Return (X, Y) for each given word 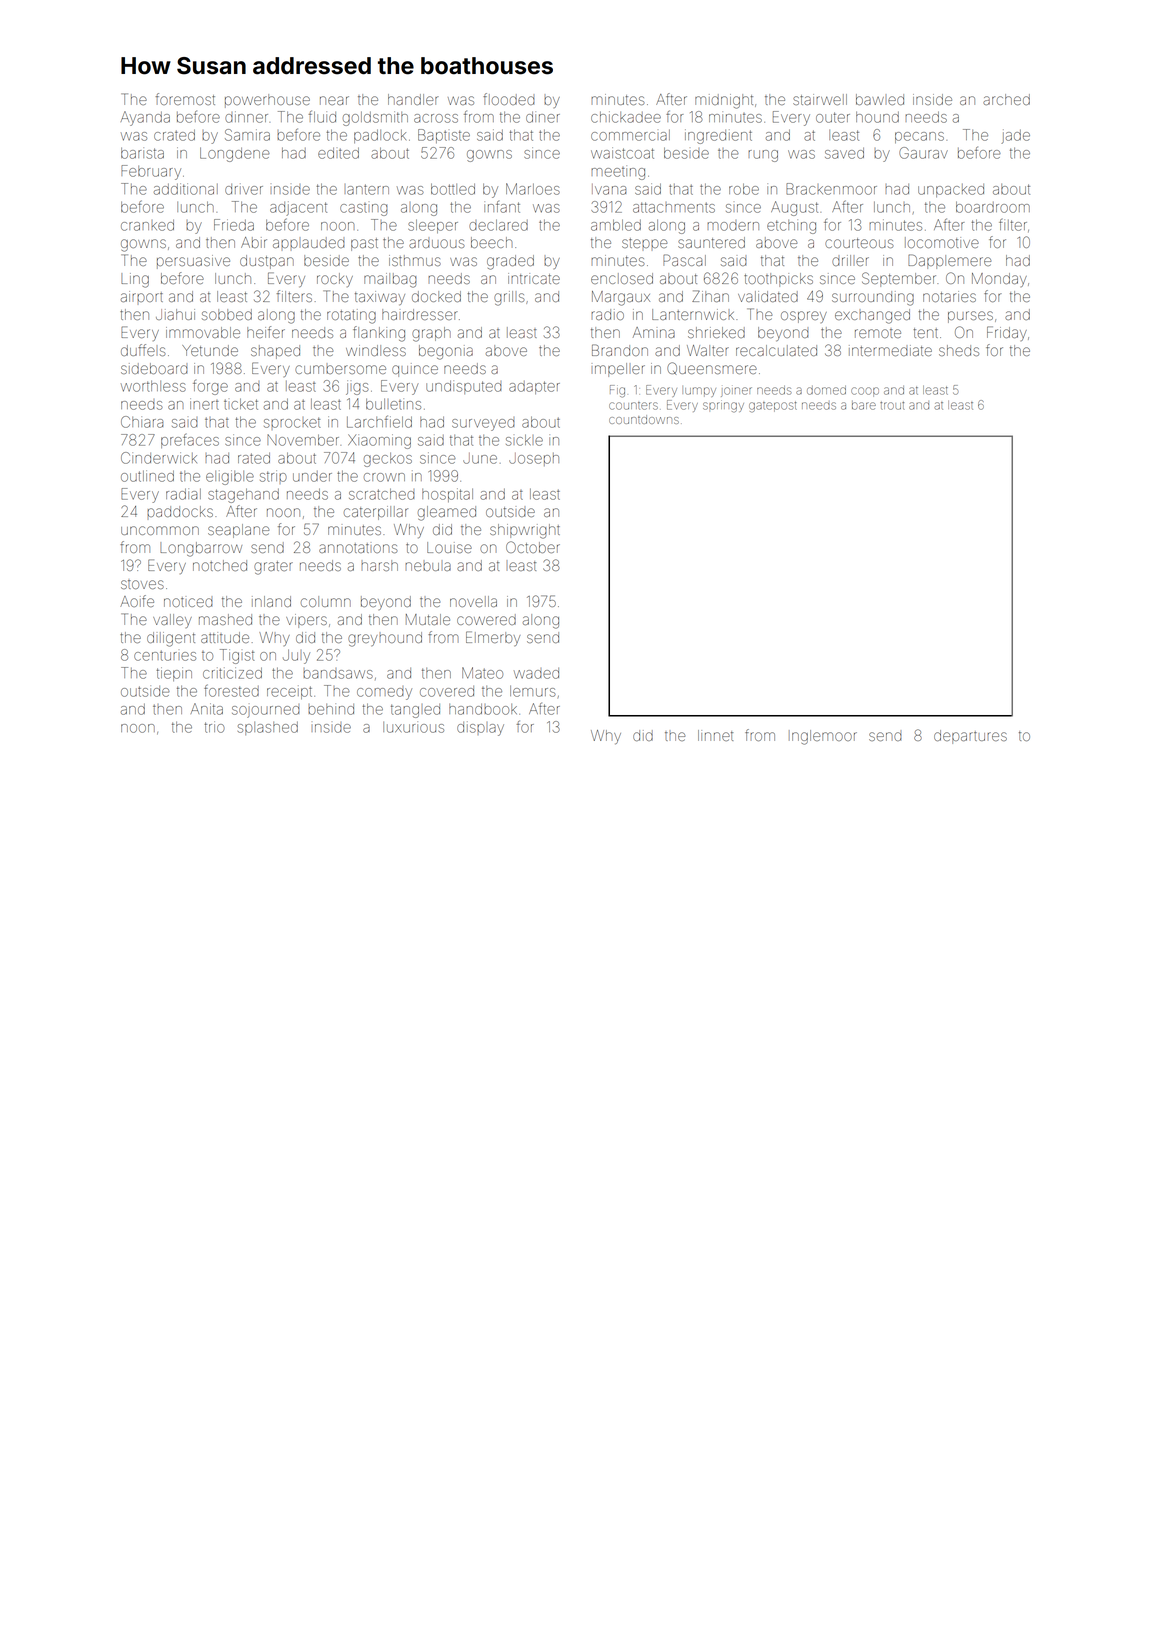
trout (892, 406)
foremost (185, 99)
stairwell (820, 99)
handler (413, 99)
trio (215, 727)
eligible (230, 477)
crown (384, 477)
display (480, 729)
